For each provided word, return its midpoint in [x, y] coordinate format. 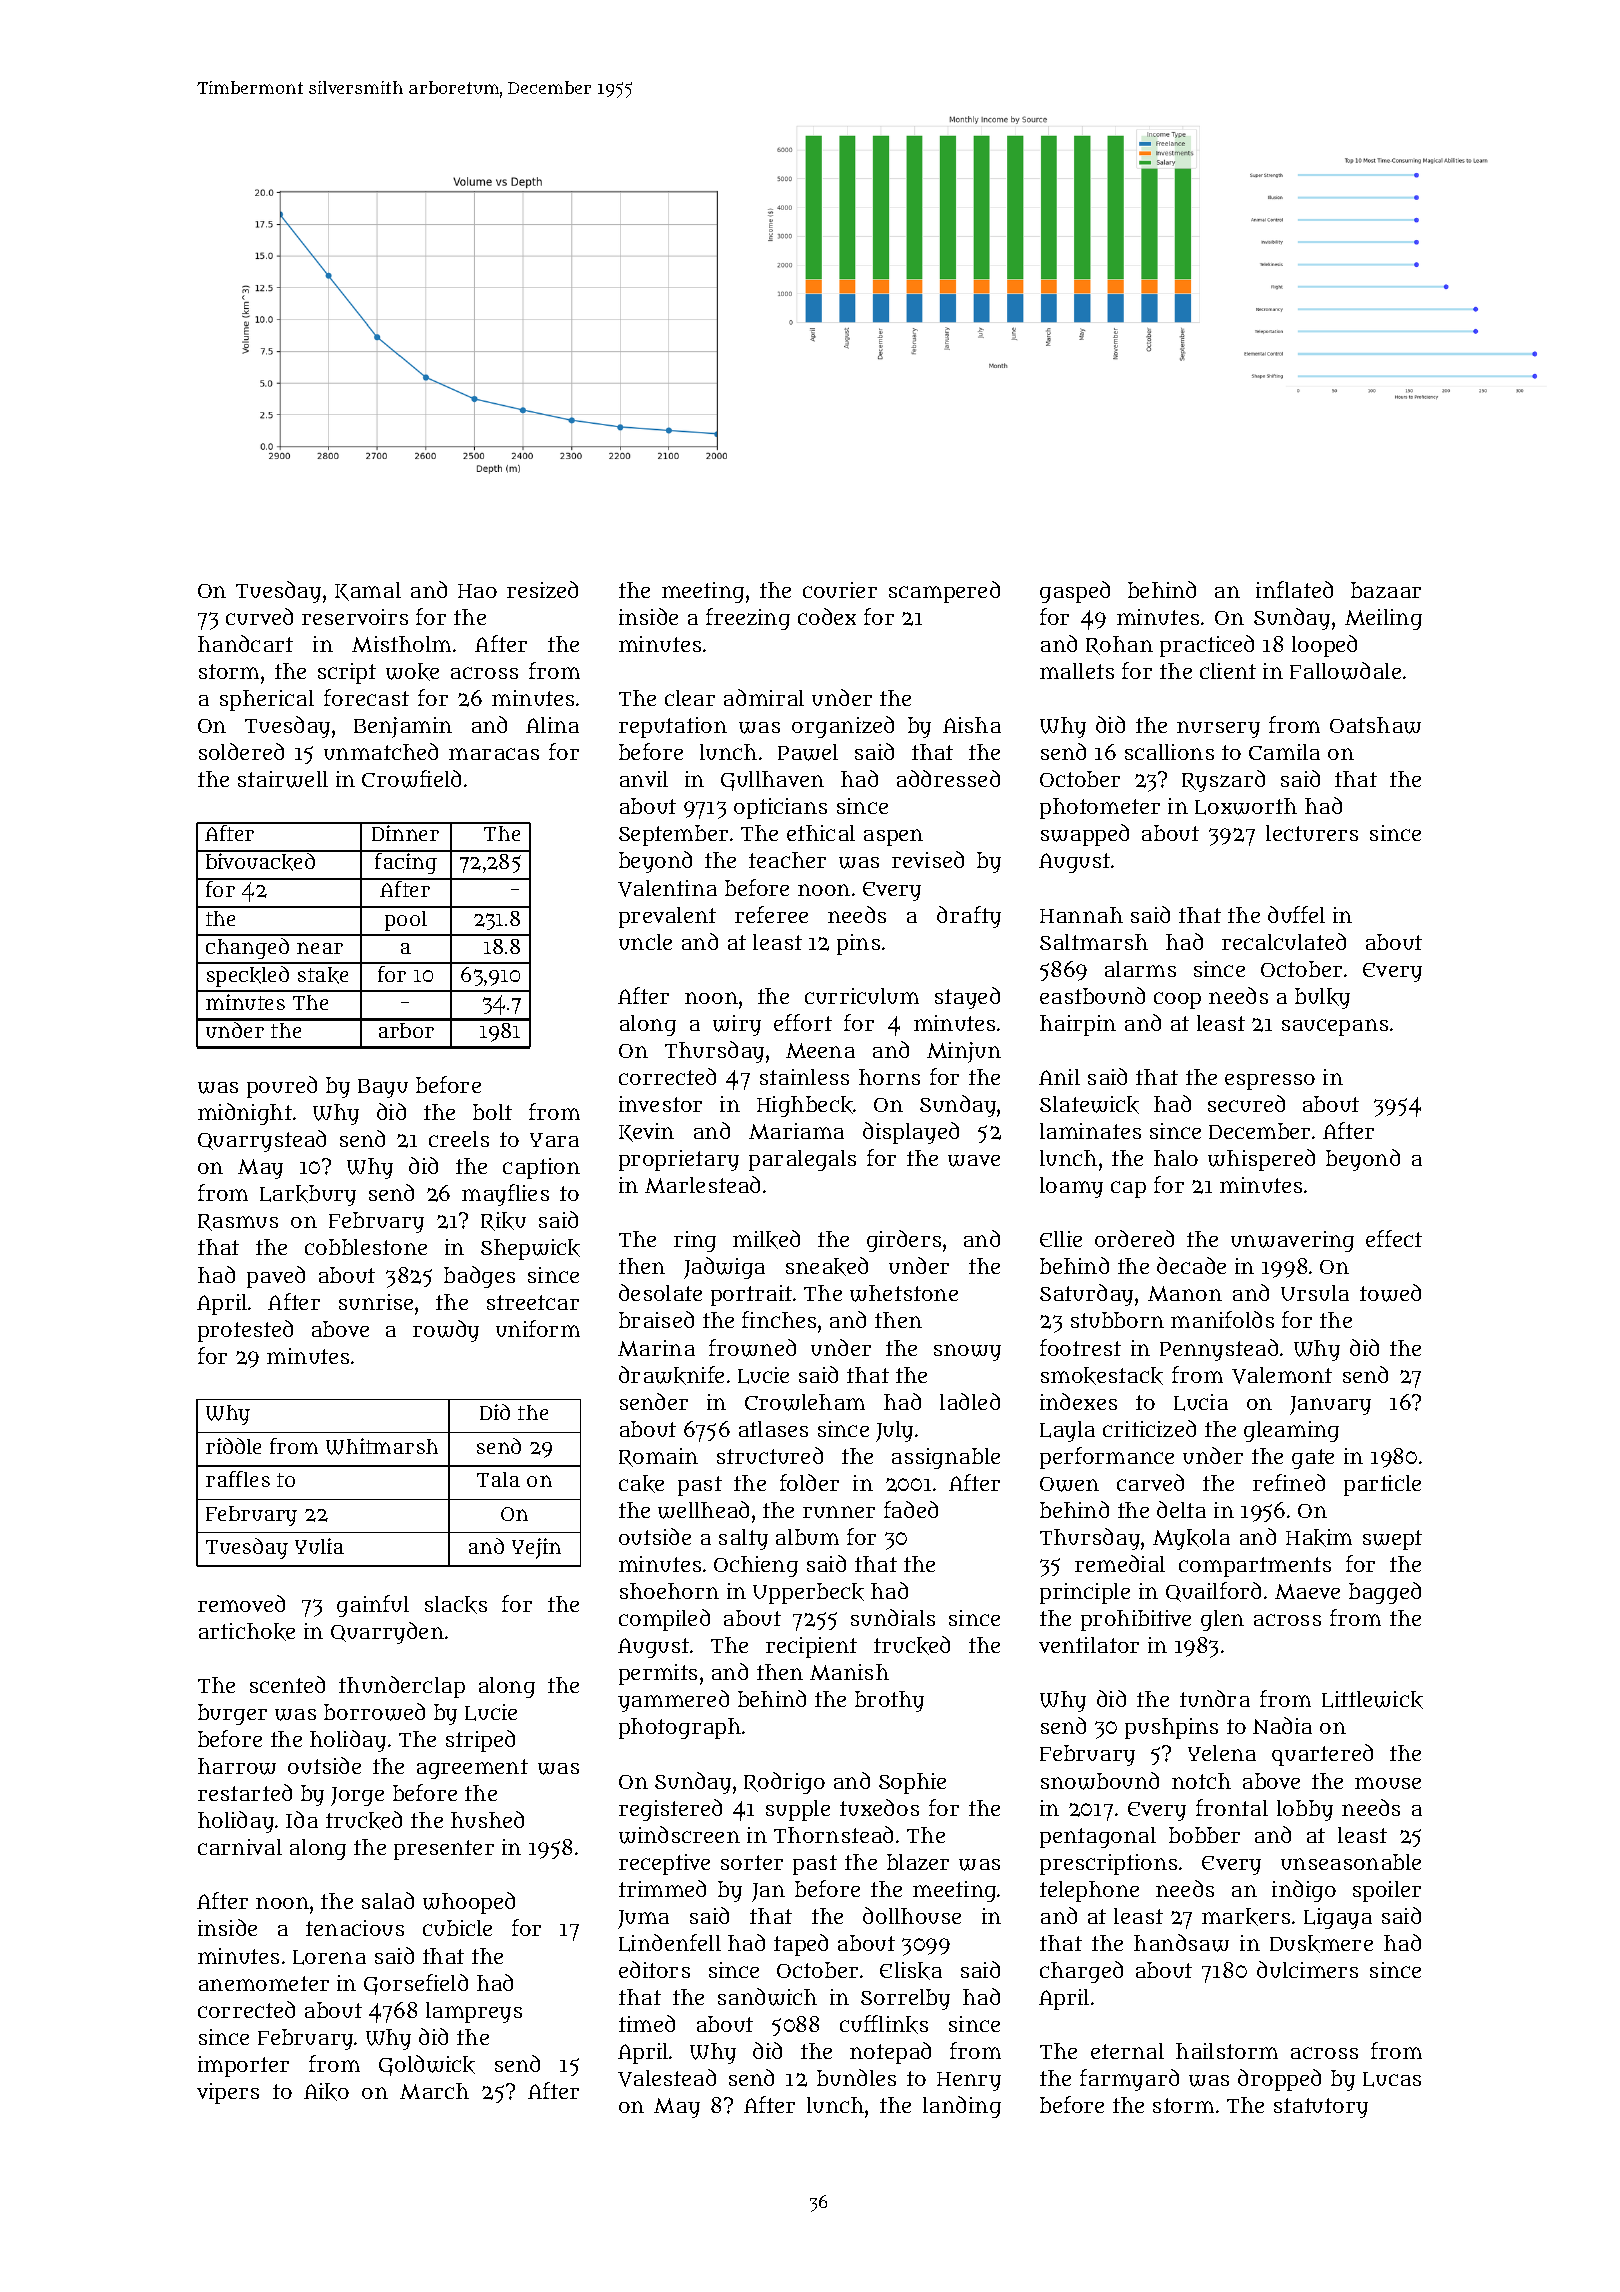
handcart [245, 643]
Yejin [536, 1548]
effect [1394, 1238]
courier [840, 590]
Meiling [1383, 619]
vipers [228, 2093]
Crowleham [805, 1402]
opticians [780, 808]
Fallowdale [1345, 671]
